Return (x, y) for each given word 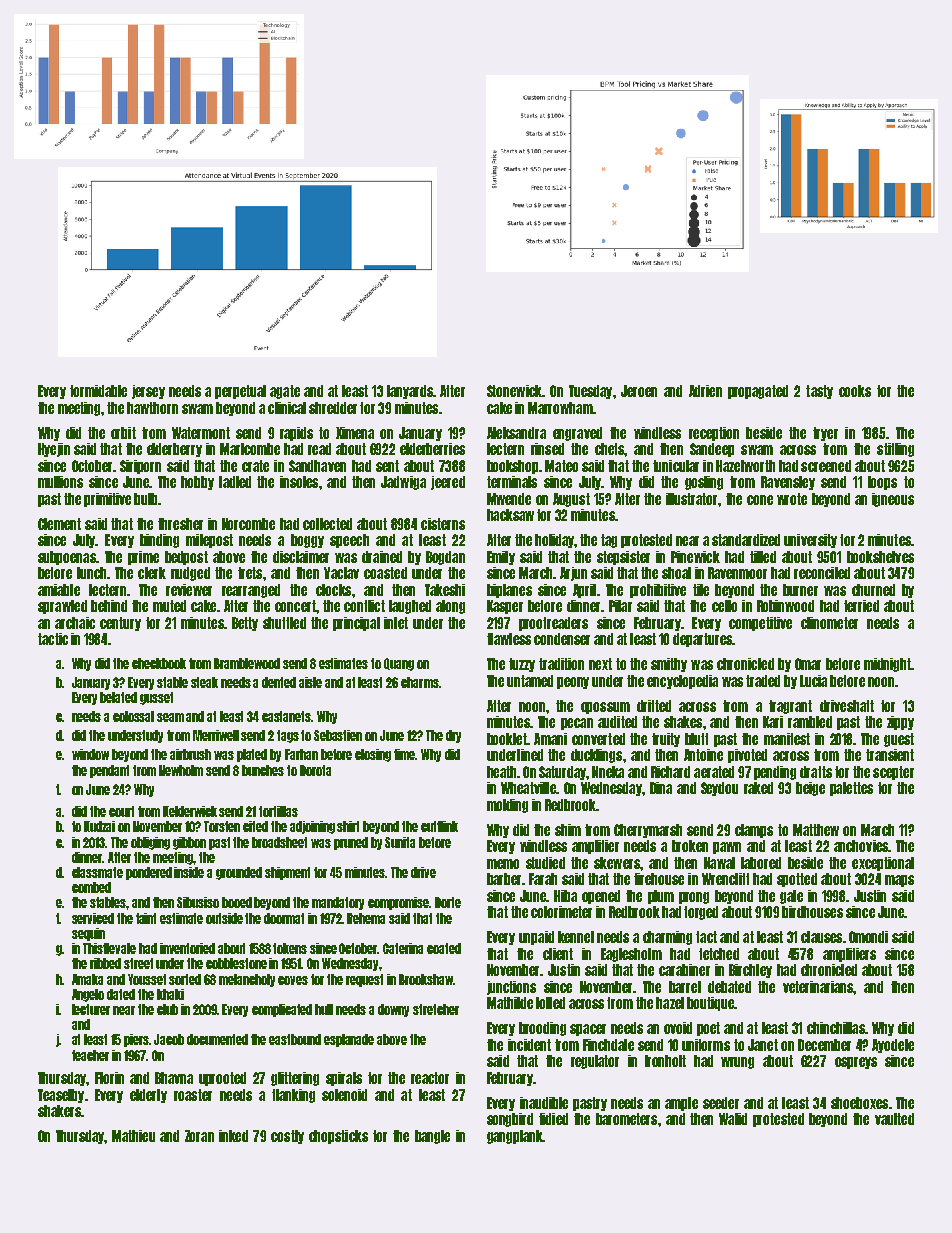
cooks (855, 391)
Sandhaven (317, 466)
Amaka (87, 979)
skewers (617, 863)
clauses (821, 937)
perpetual (240, 392)
